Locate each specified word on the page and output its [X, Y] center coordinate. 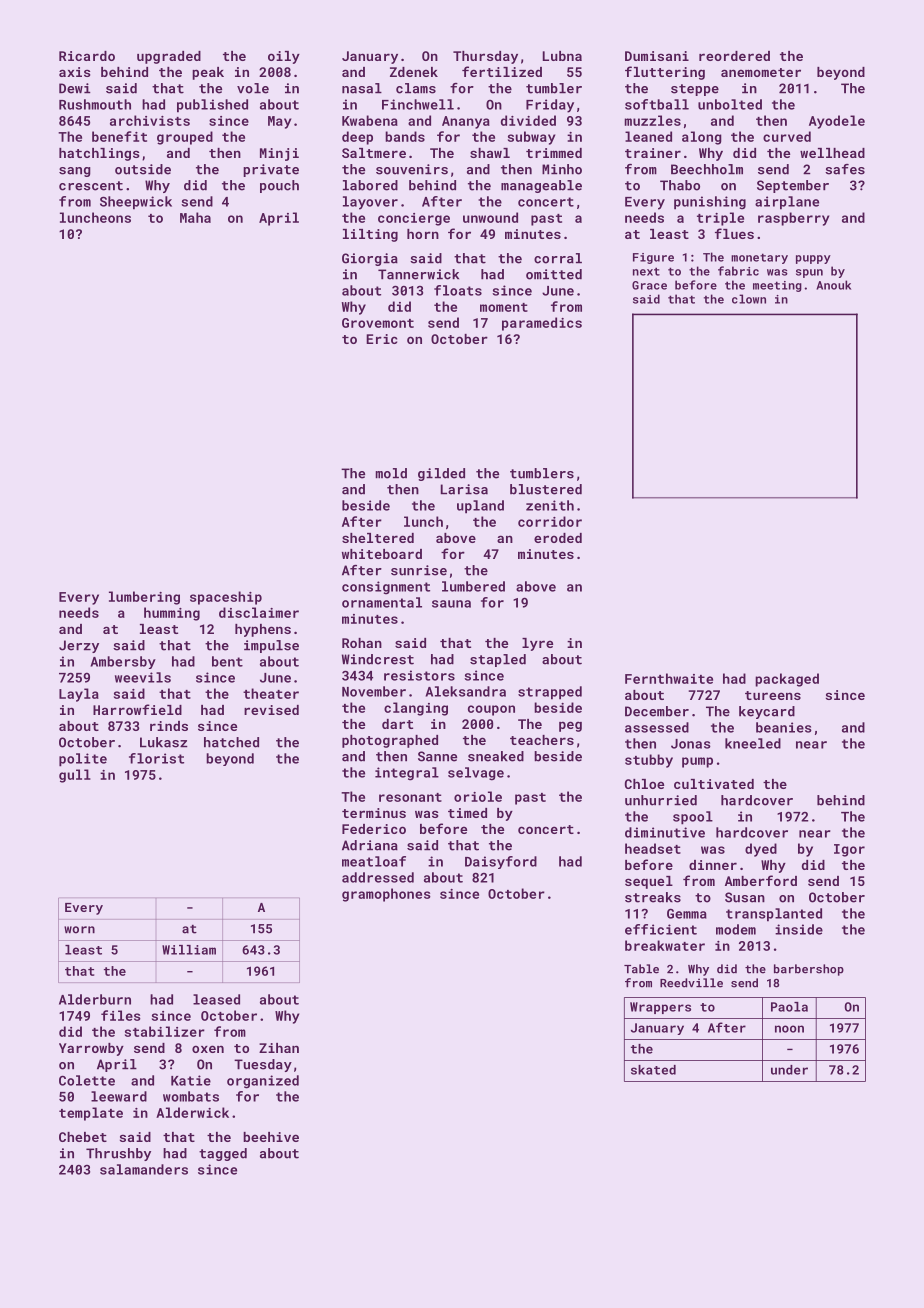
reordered [734, 56]
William [189, 950]
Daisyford [501, 862]
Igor [849, 850]
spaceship [226, 598]
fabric [738, 271]
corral [558, 258]
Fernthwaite [669, 678]
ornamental [382, 602]
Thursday [485, 57]
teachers [542, 740]
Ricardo [87, 56]
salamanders [144, 1169]
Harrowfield [137, 709]
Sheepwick [136, 203]
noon [789, 1029]
